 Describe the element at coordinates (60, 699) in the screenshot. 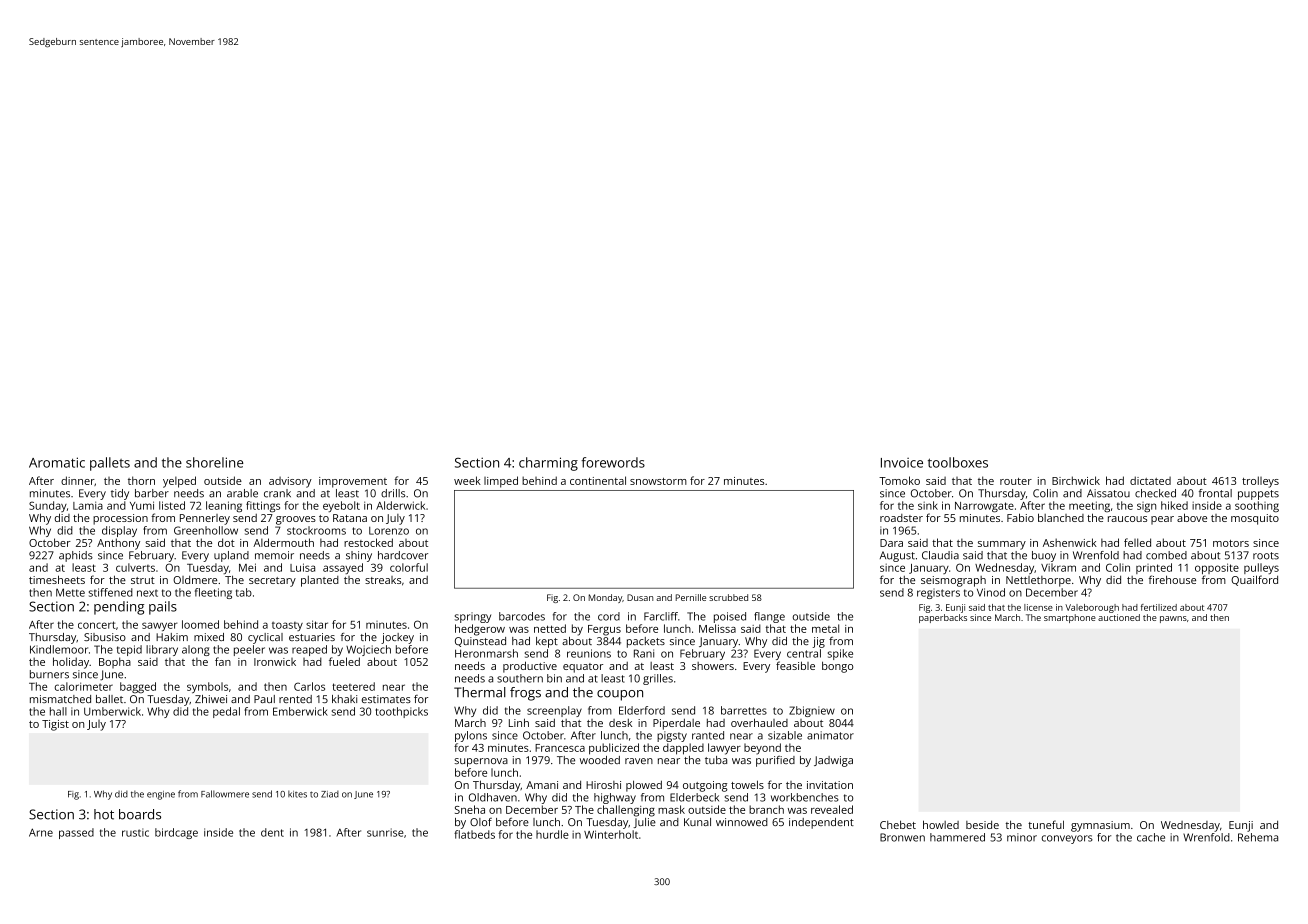

I see `mismatched` at that location.
